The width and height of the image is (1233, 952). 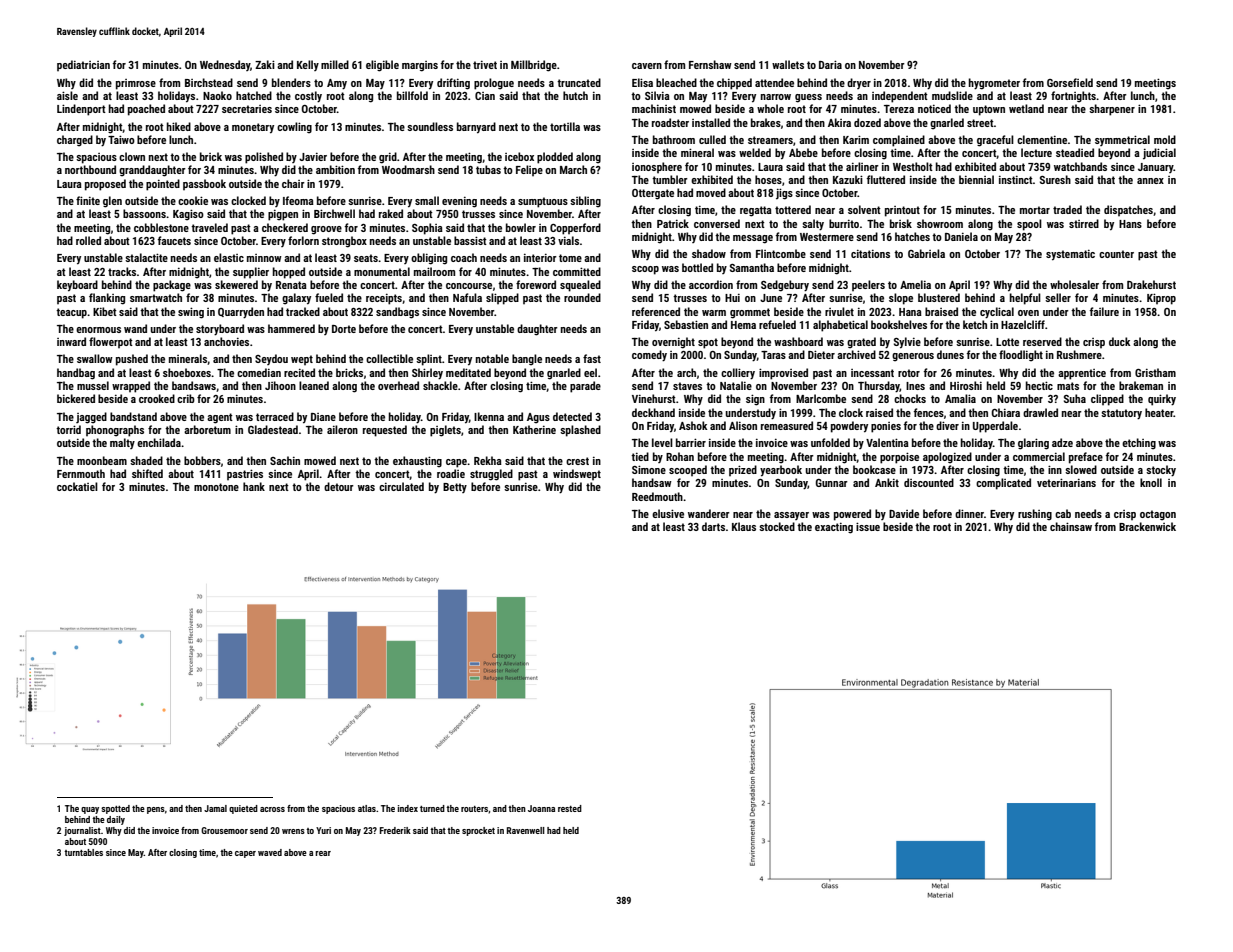 I want to click on torrid, so click(x=68, y=429).
